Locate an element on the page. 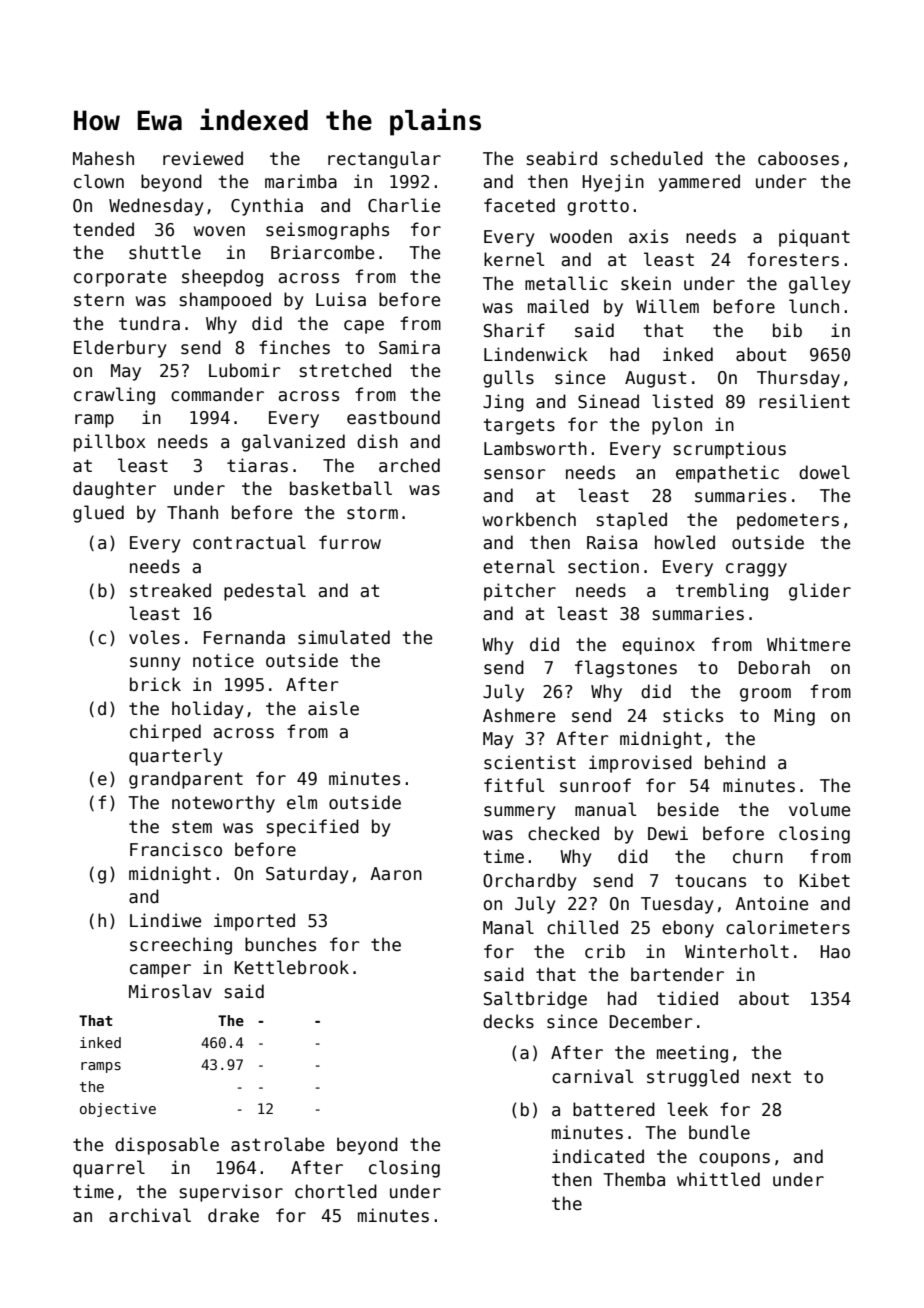  listed is located at coordinates (682, 401).
